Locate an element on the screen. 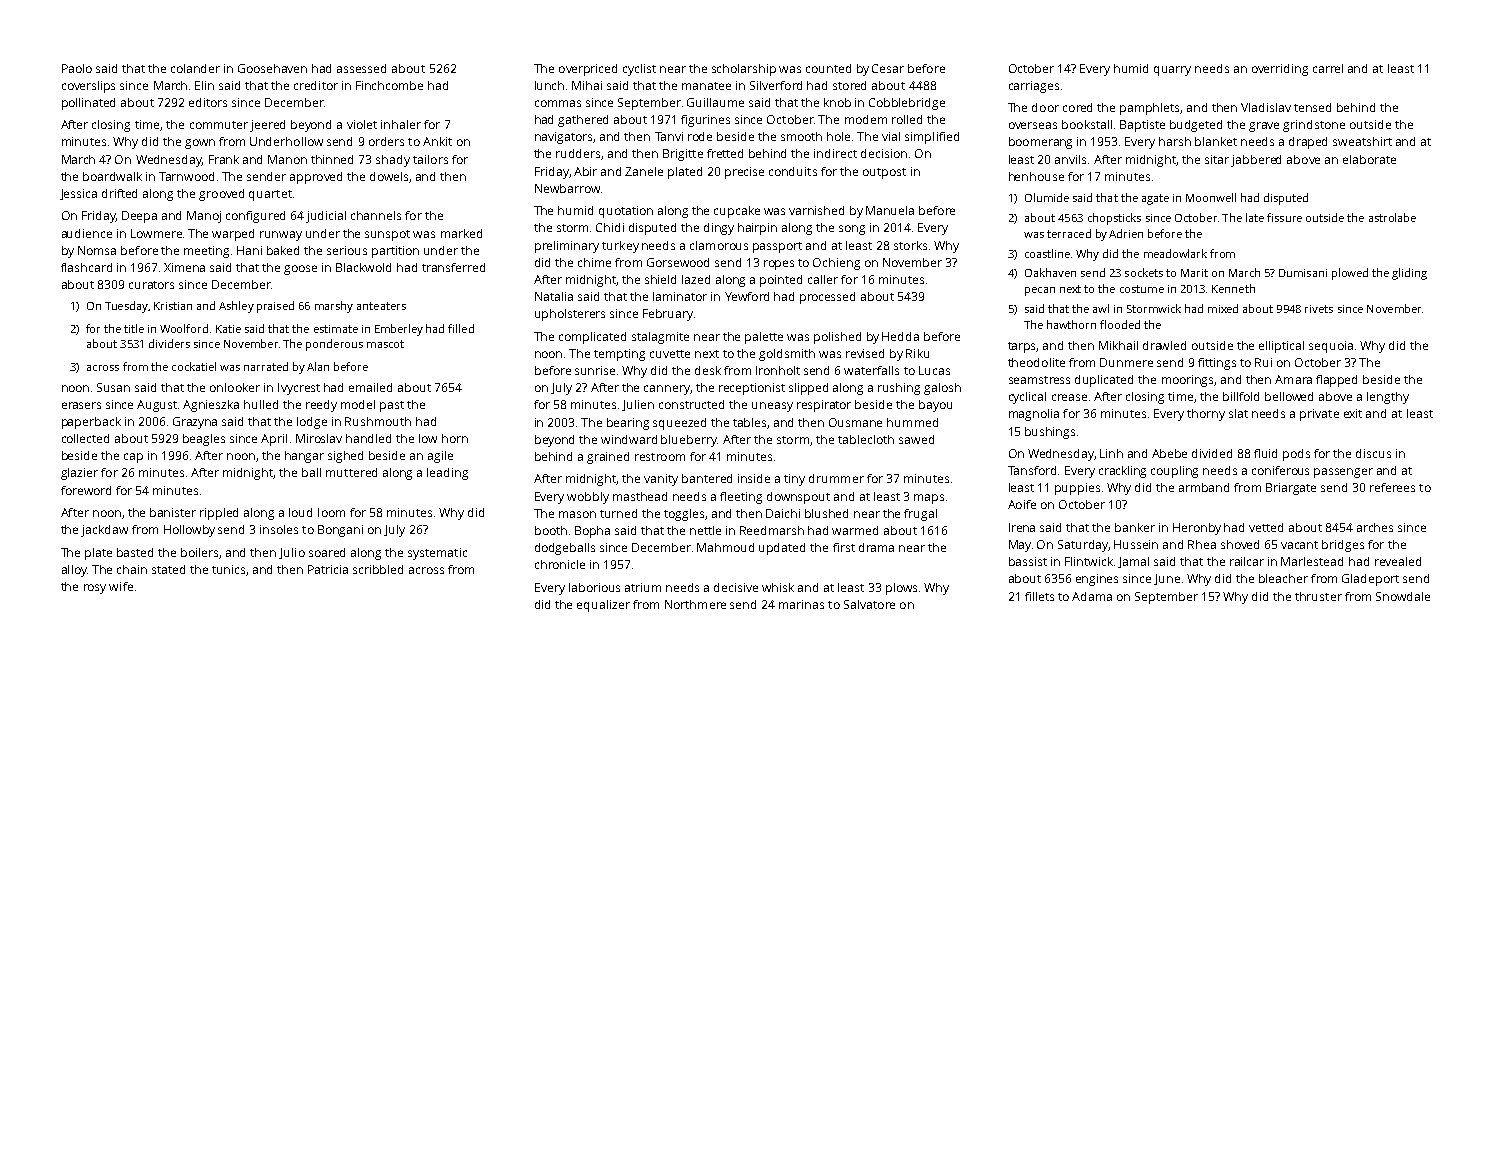 The image size is (1496, 1156). Blackwold is located at coordinates (363, 267).
